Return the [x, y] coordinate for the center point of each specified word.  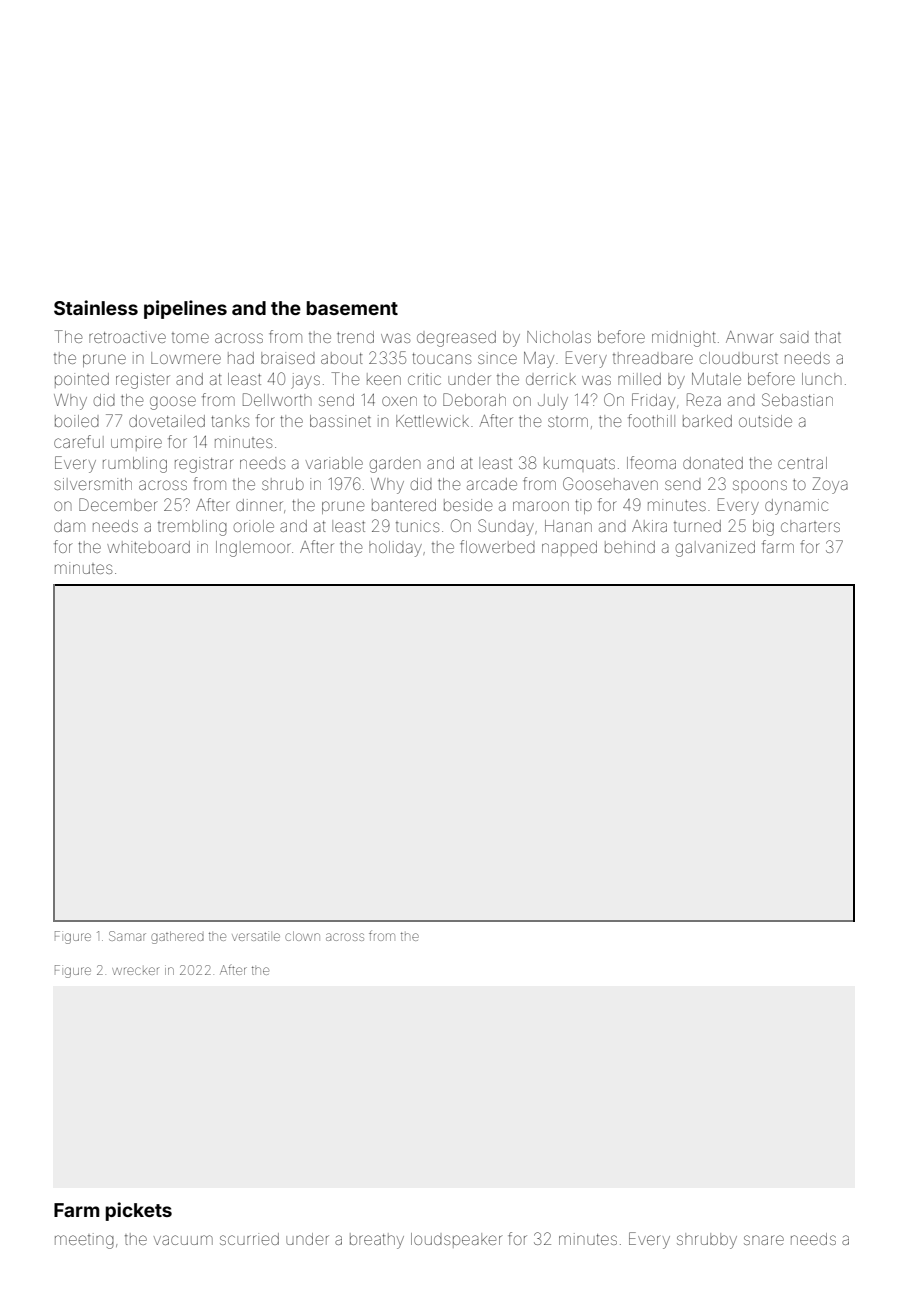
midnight [684, 339]
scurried [249, 1239]
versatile [256, 936]
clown [302, 936]
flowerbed [497, 546]
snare [764, 1240]
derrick [551, 379]
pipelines [185, 309]
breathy [377, 1241]
